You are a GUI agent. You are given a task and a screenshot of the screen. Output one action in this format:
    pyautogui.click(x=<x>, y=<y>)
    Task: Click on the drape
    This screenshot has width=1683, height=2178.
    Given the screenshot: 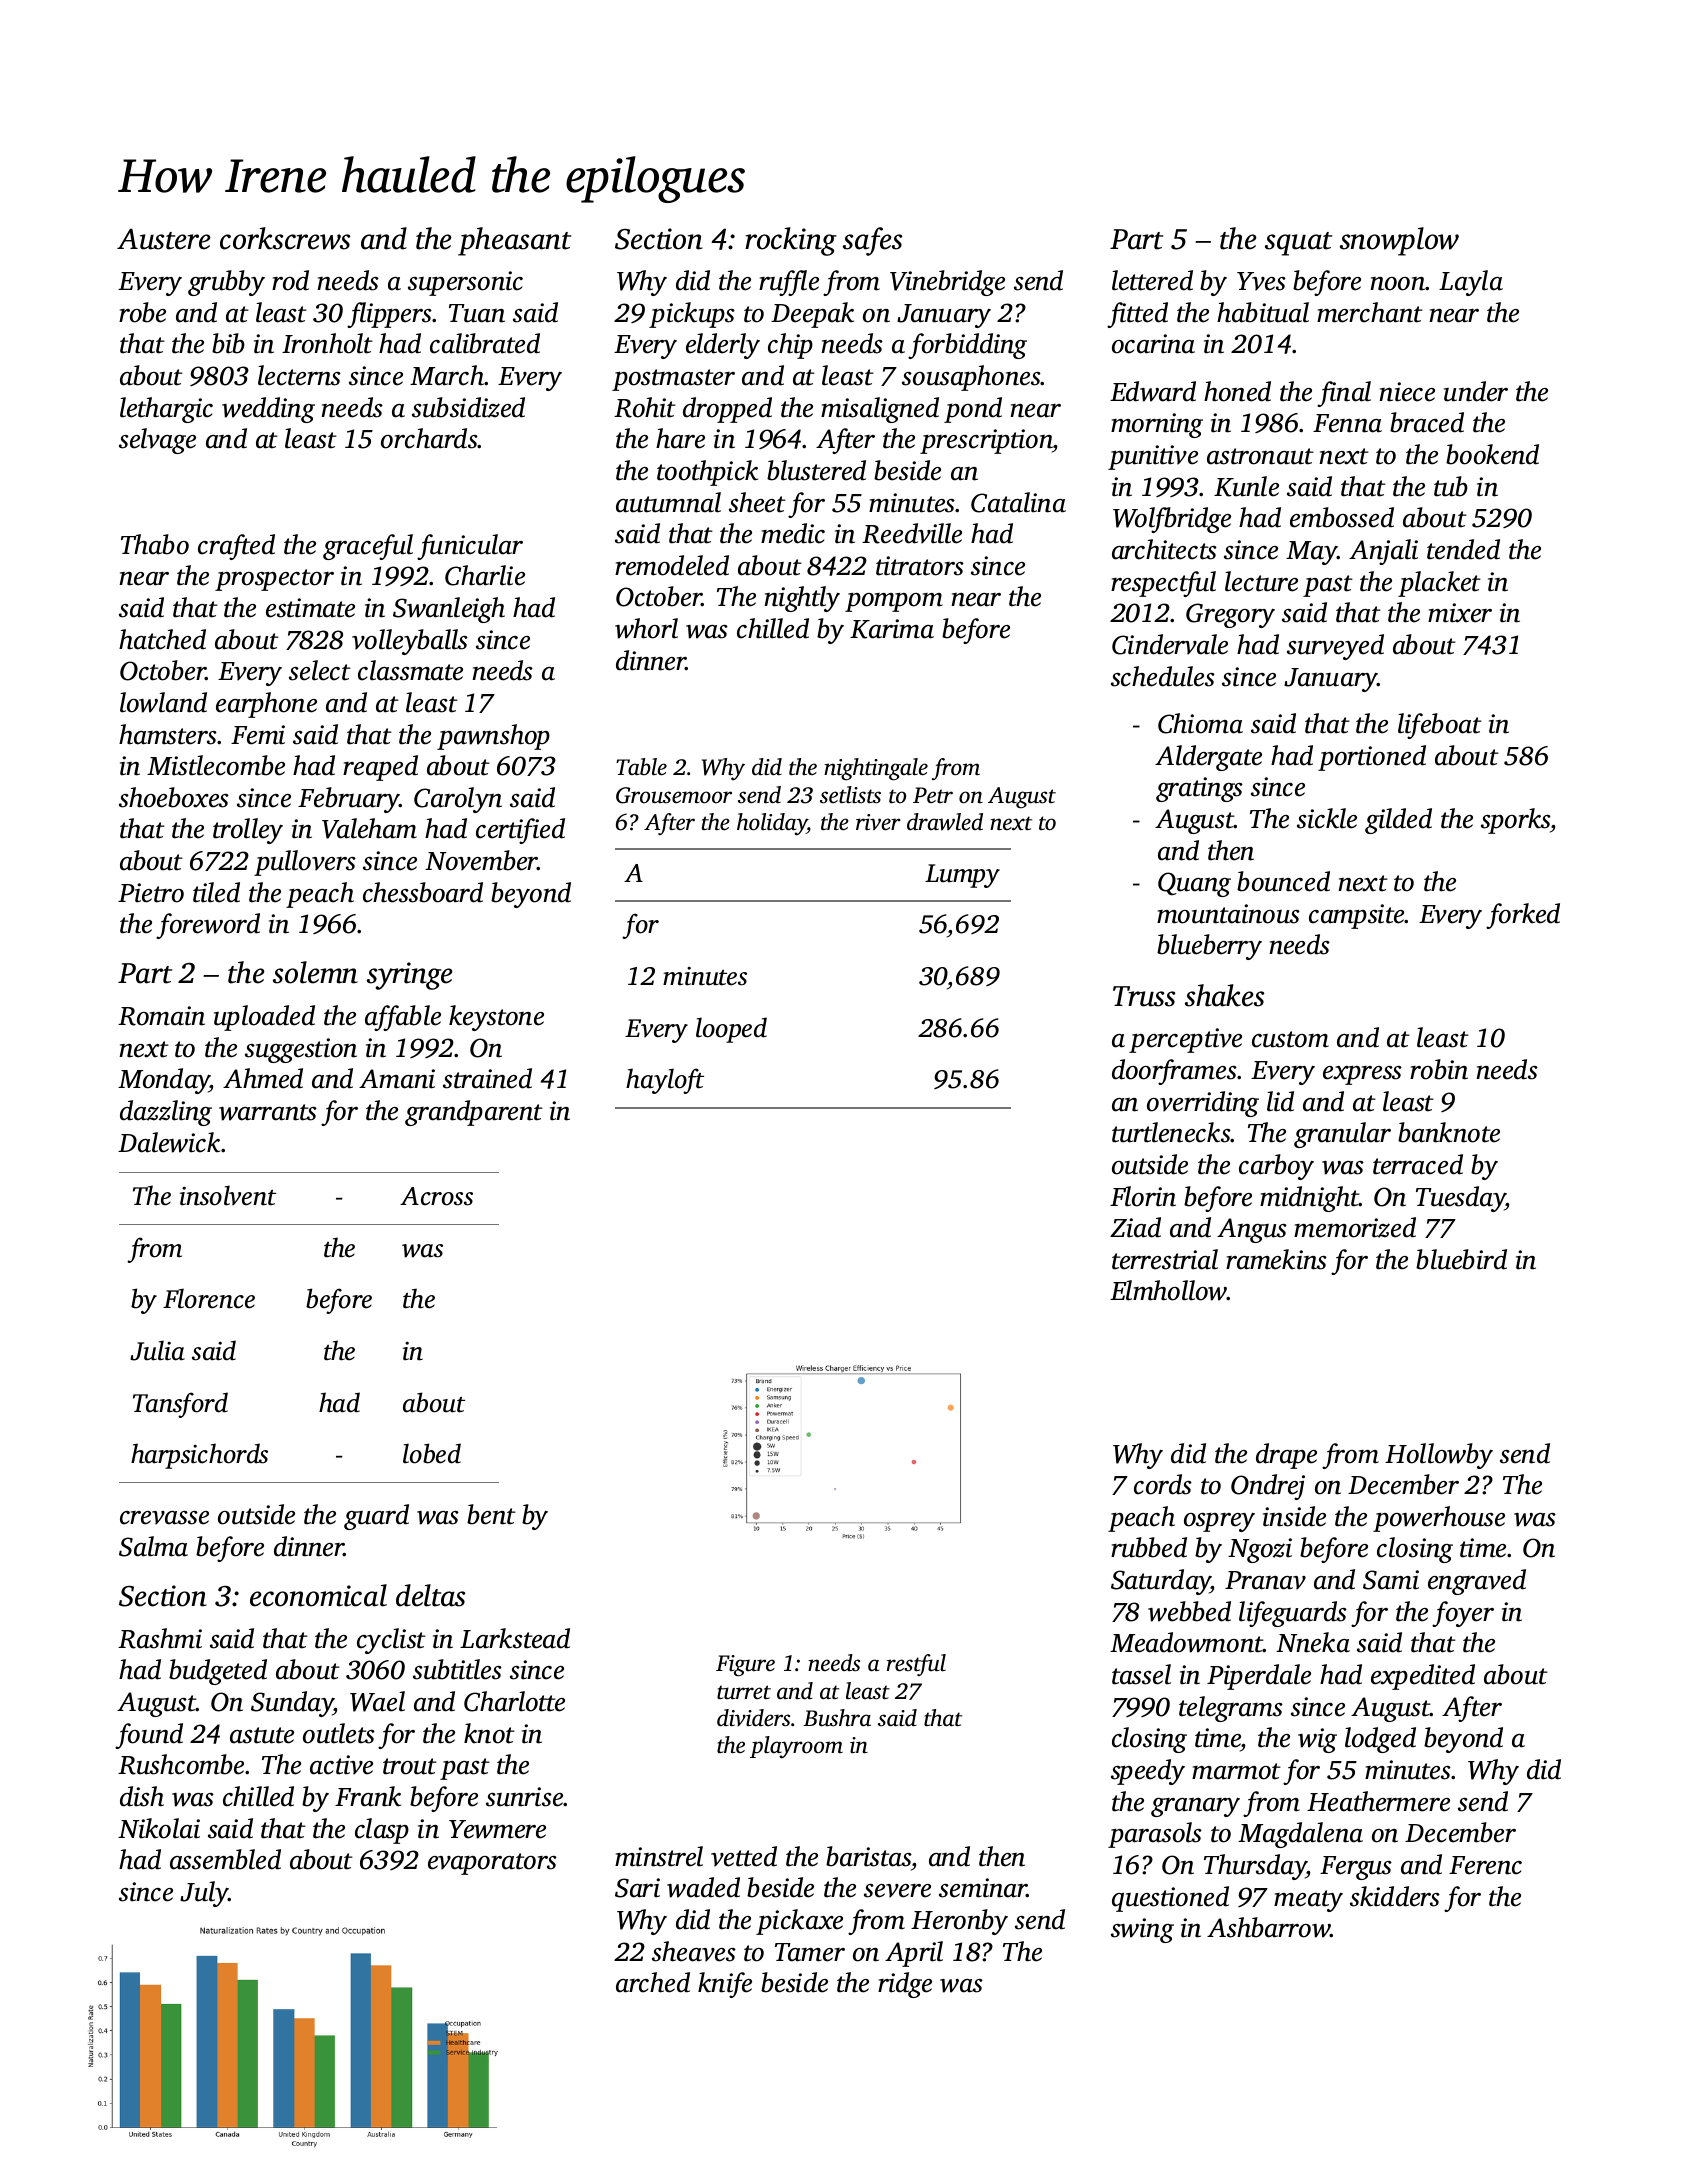 What is the action you would take?
    pyautogui.click(x=1286, y=1456)
